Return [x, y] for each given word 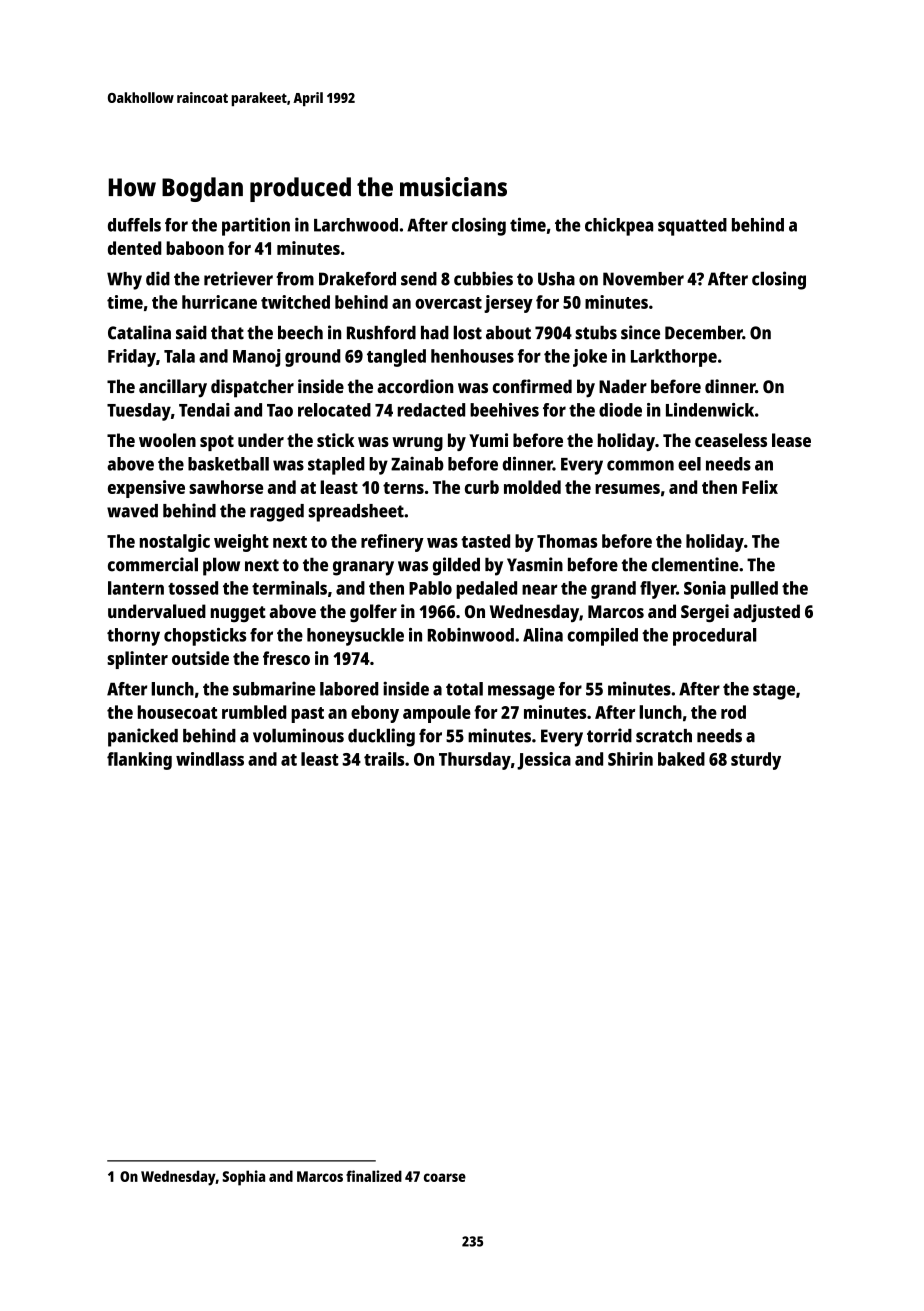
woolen [167, 440]
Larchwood [356, 225]
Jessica [544, 761]
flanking [139, 761]
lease [791, 440]
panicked [143, 737]
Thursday [475, 761]
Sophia [243, 1178]
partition [256, 226]
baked [681, 759]
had [435, 333]
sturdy [756, 761]
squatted [692, 227]
